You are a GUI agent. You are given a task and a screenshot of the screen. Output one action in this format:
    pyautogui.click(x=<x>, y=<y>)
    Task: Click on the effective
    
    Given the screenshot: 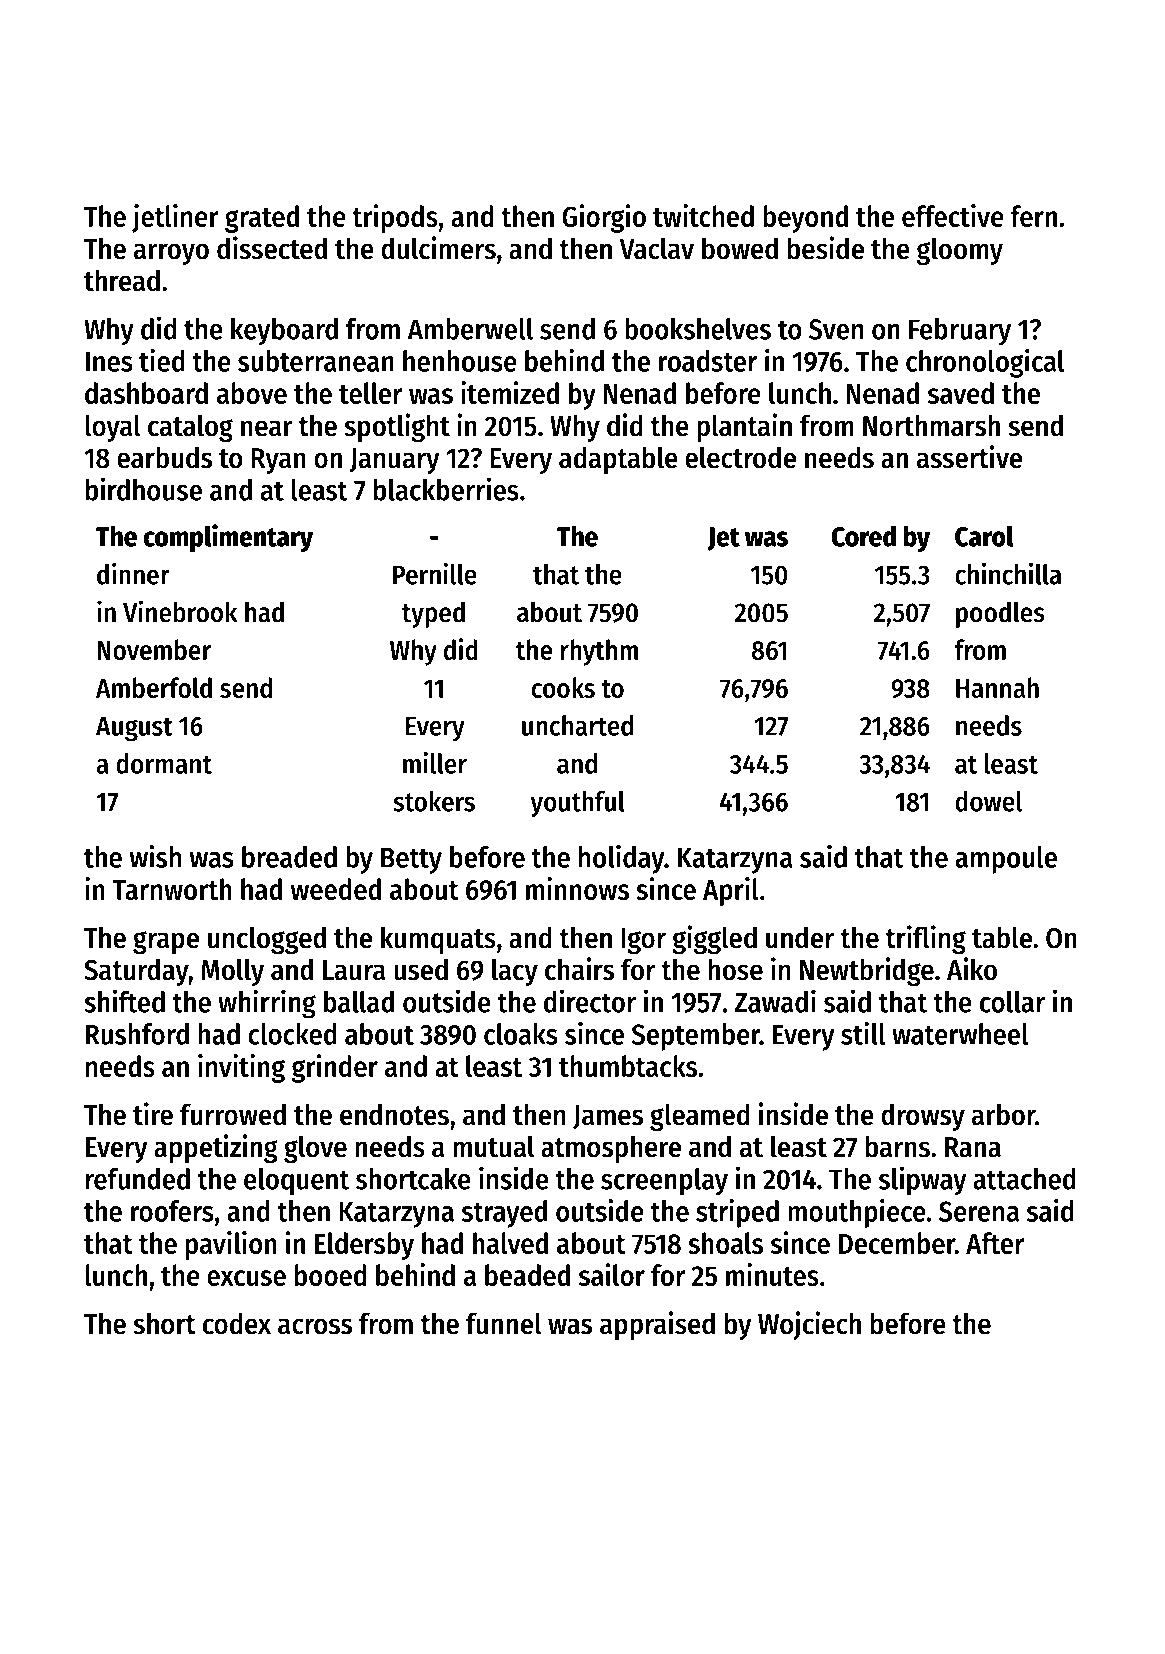 What is the action you would take?
    pyautogui.click(x=953, y=215)
